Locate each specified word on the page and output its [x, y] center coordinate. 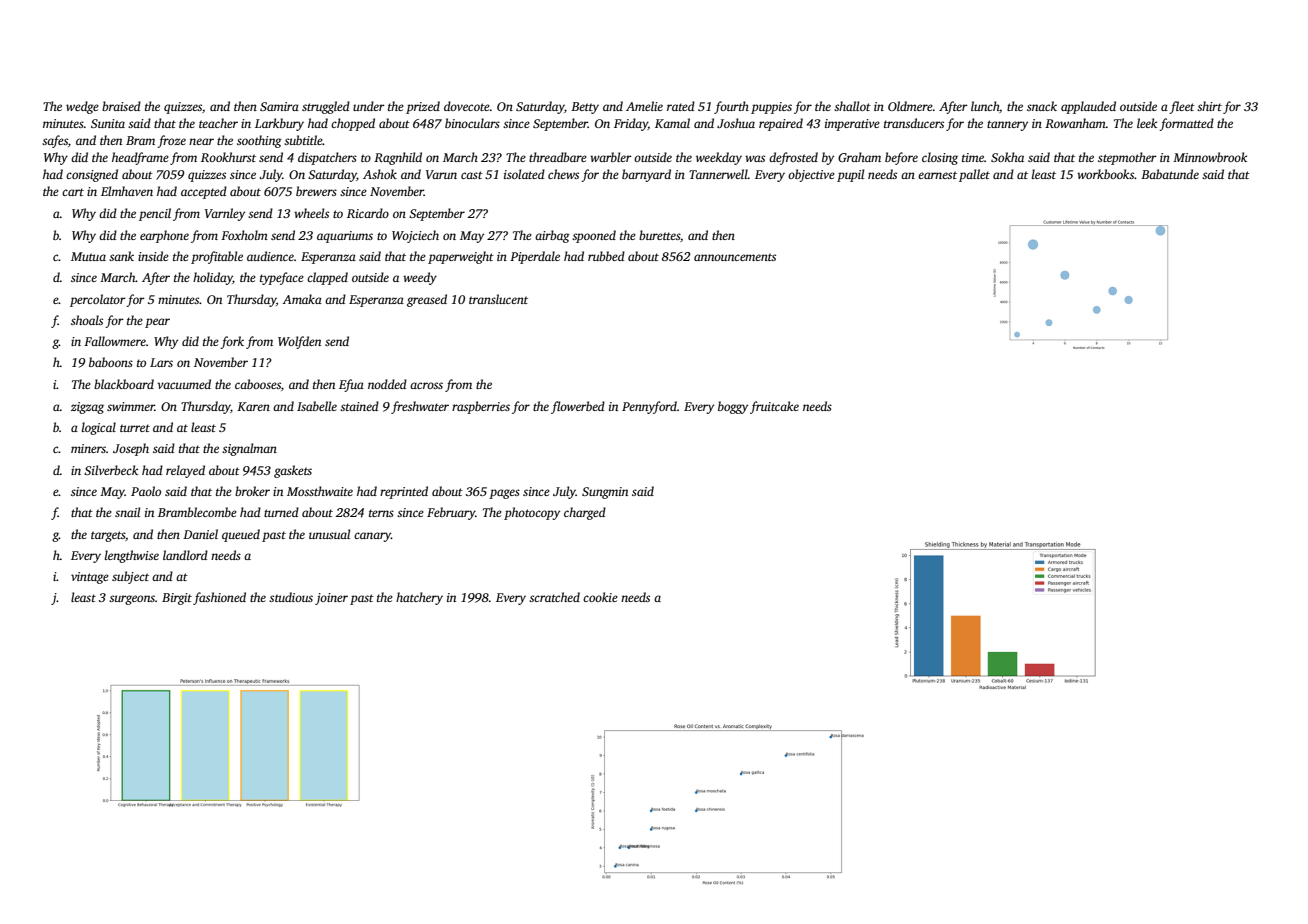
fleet [1182, 107]
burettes [659, 235]
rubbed [606, 256]
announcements [735, 257]
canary [372, 537]
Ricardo [368, 213]
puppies [771, 108]
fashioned [219, 598]
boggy [733, 407]
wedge [82, 107]
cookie [600, 597]
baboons [111, 362]
